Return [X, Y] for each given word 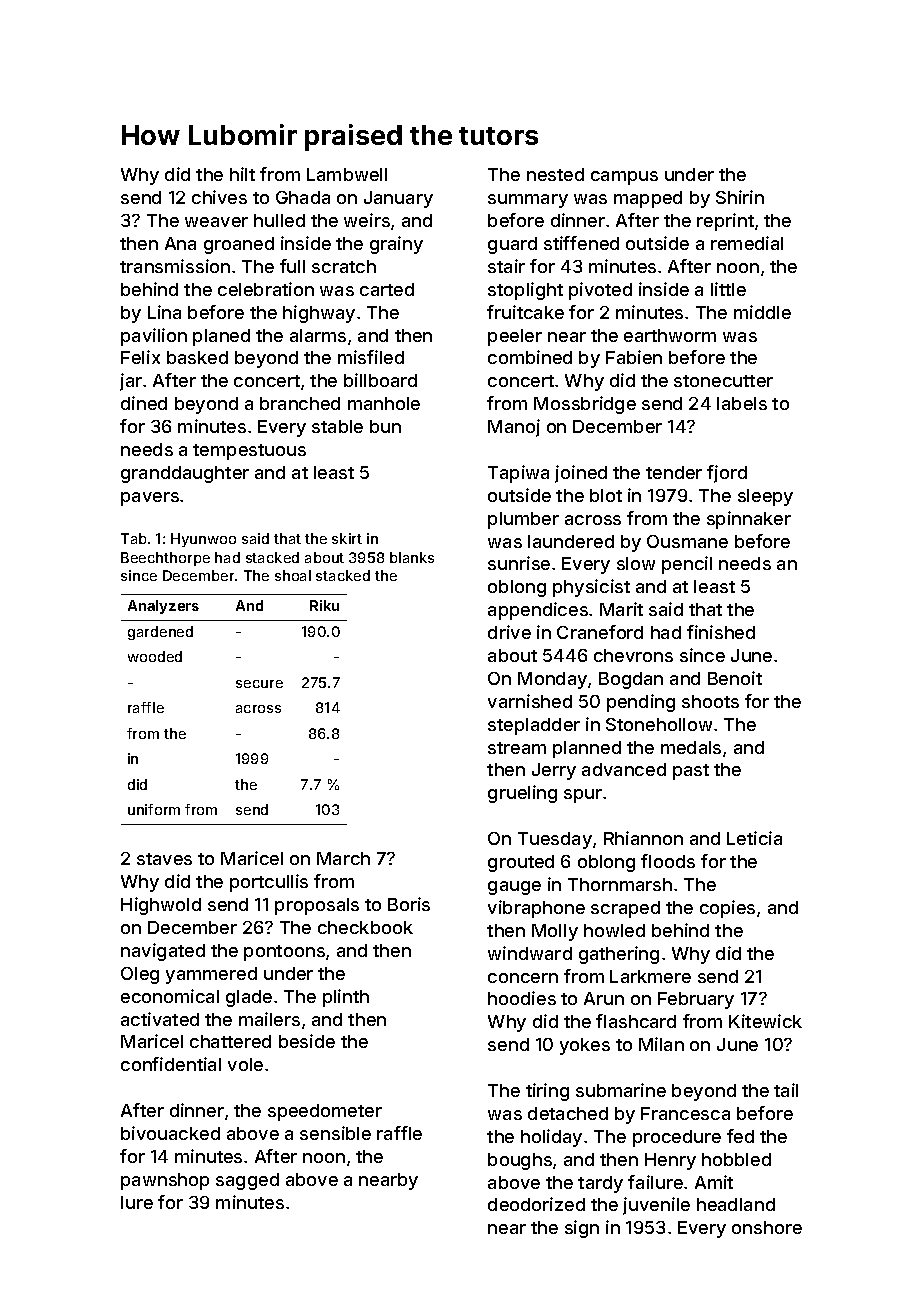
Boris [409, 904]
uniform [154, 809]
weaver [216, 222]
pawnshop [165, 1181]
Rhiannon [643, 838]
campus [624, 178]
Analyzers [163, 607]
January [398, 199]
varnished [530, 701]
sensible [335, 1133]
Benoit [735, 678]
